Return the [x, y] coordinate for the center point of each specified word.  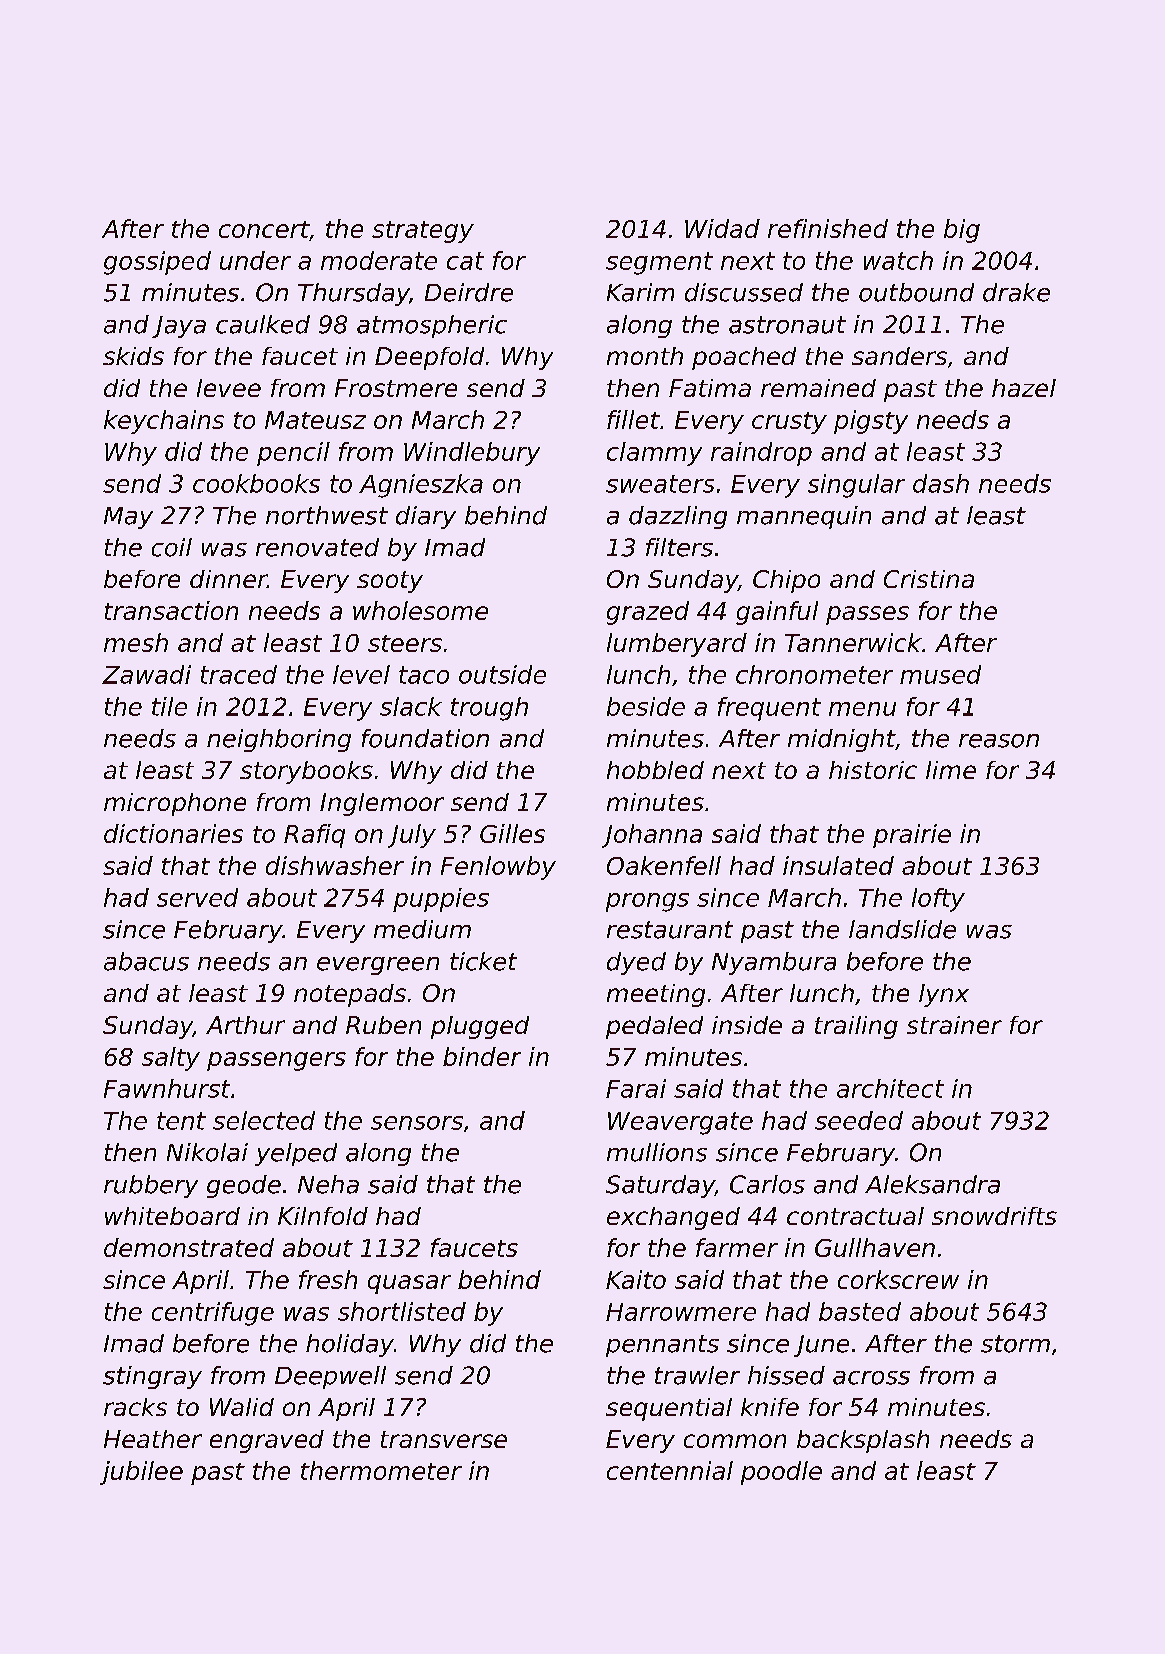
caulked [263, 324]
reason [999, 741]
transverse [444, 1439]
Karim [640, 292]
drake [1016, 292]
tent [181, 1121]
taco [424, 675]
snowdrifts [994, 1216]
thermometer [381, 1470]
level [361, 674]
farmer [737, 1247]
